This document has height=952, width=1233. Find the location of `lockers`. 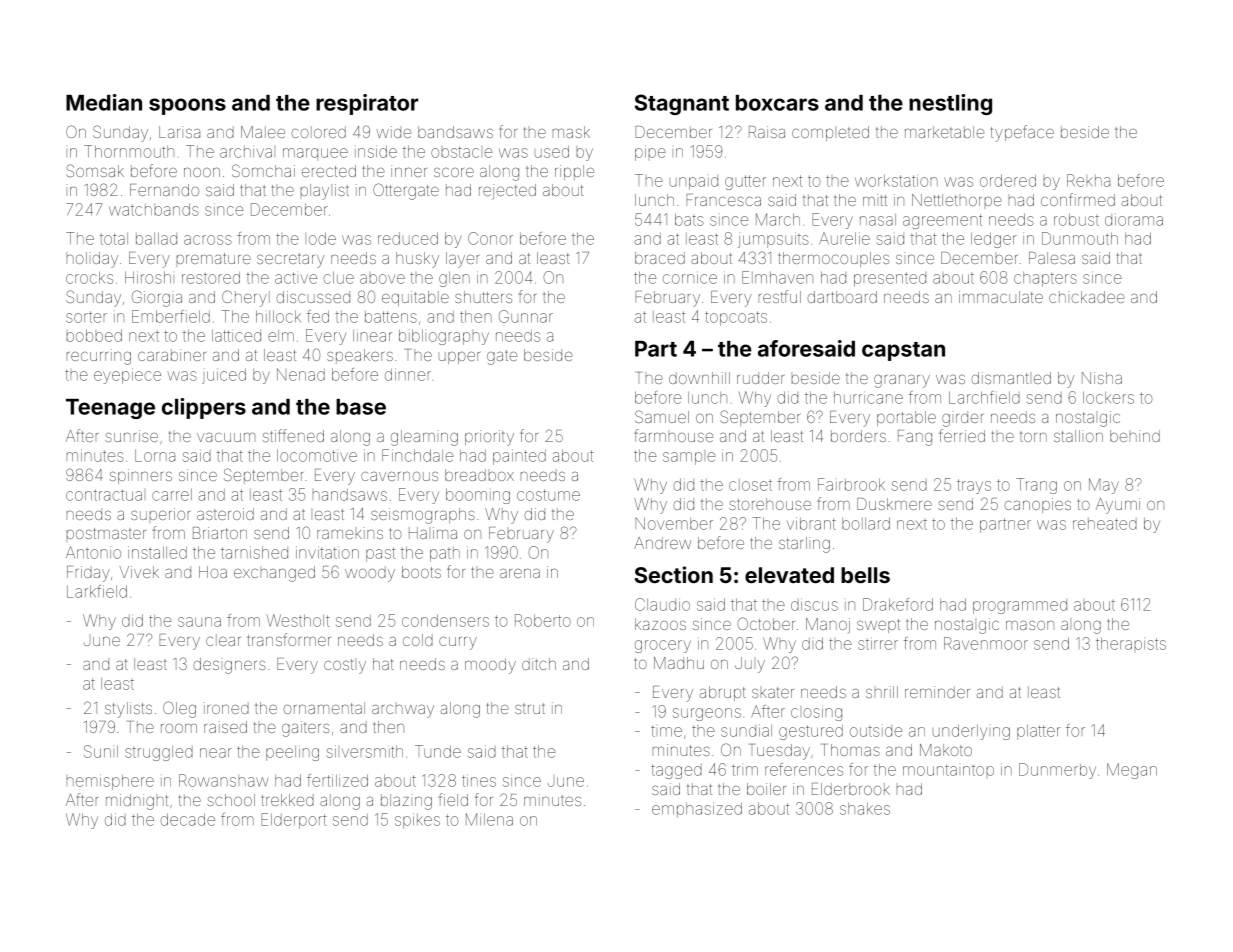

lockers is located at coordinates (1108, 397).
